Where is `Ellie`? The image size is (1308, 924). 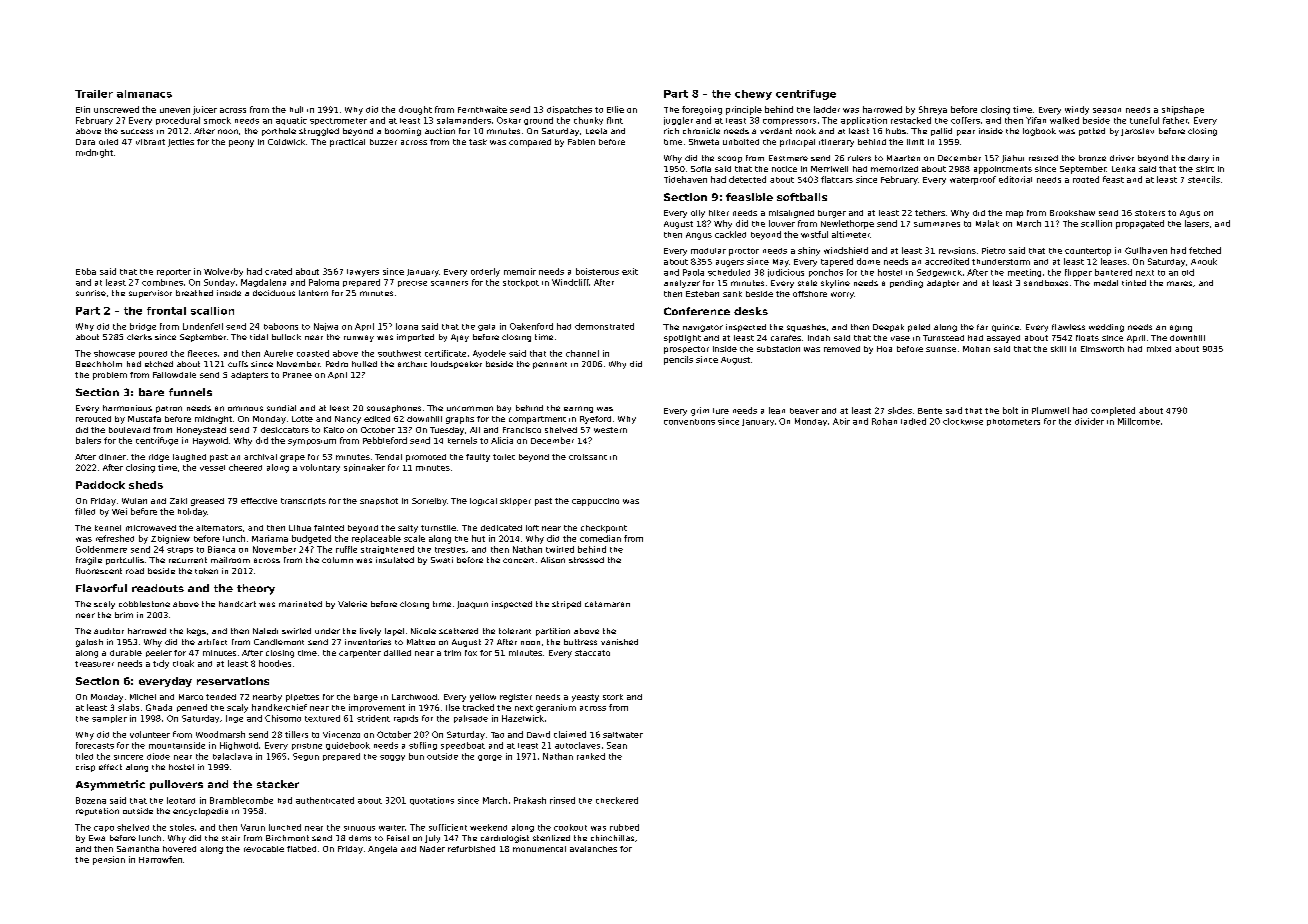 Ellie is located at coordinates (615, 109).
